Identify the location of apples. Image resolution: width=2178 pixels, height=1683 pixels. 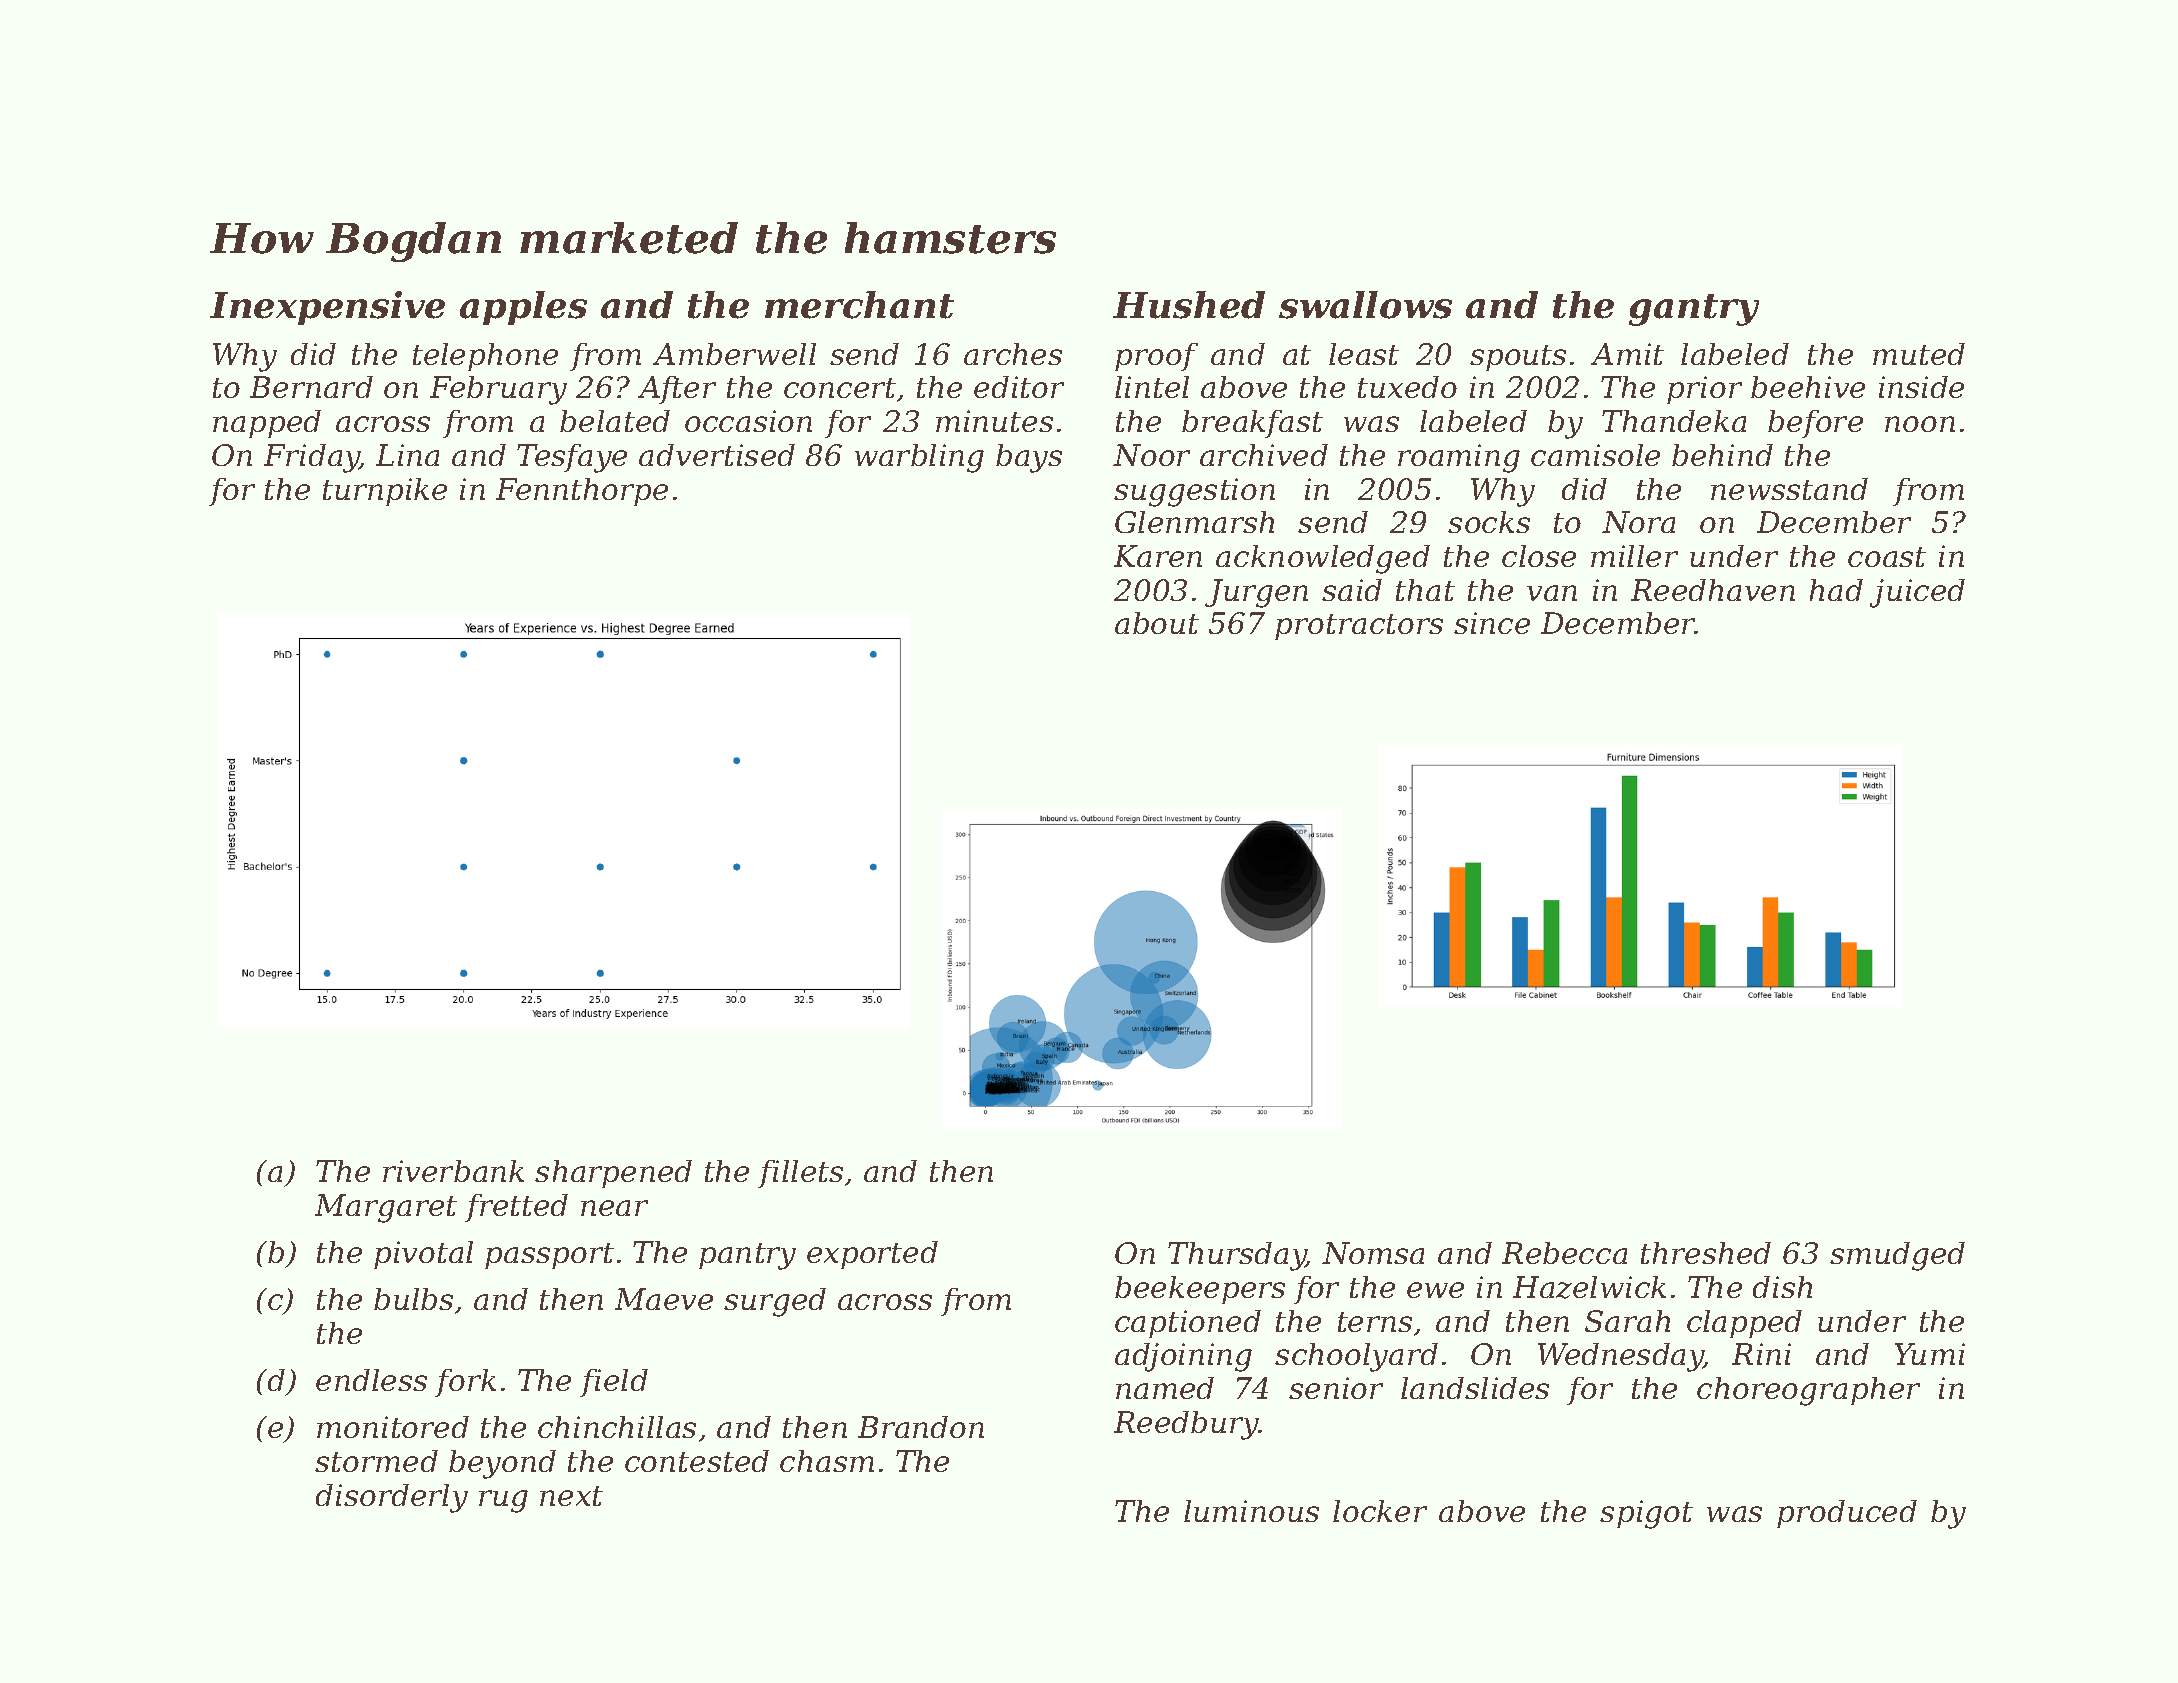
(523, 308).
